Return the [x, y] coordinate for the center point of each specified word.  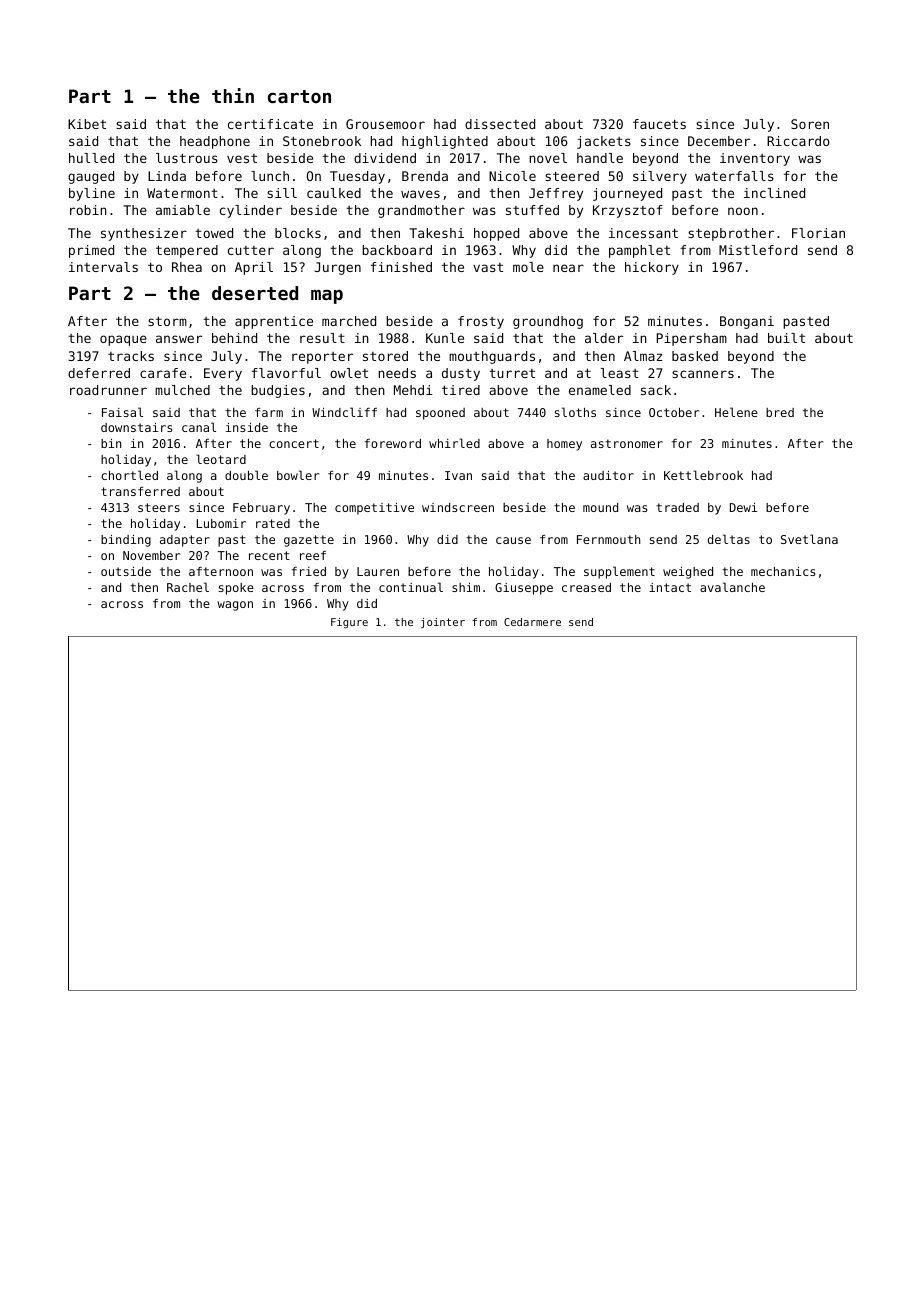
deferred [99, 373]
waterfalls [734, 176]
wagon [235, 606]
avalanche [732, 587]
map [327, 297]
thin [233, 95]
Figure [349, 623]
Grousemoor [385, 124]
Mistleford [758, 250]
